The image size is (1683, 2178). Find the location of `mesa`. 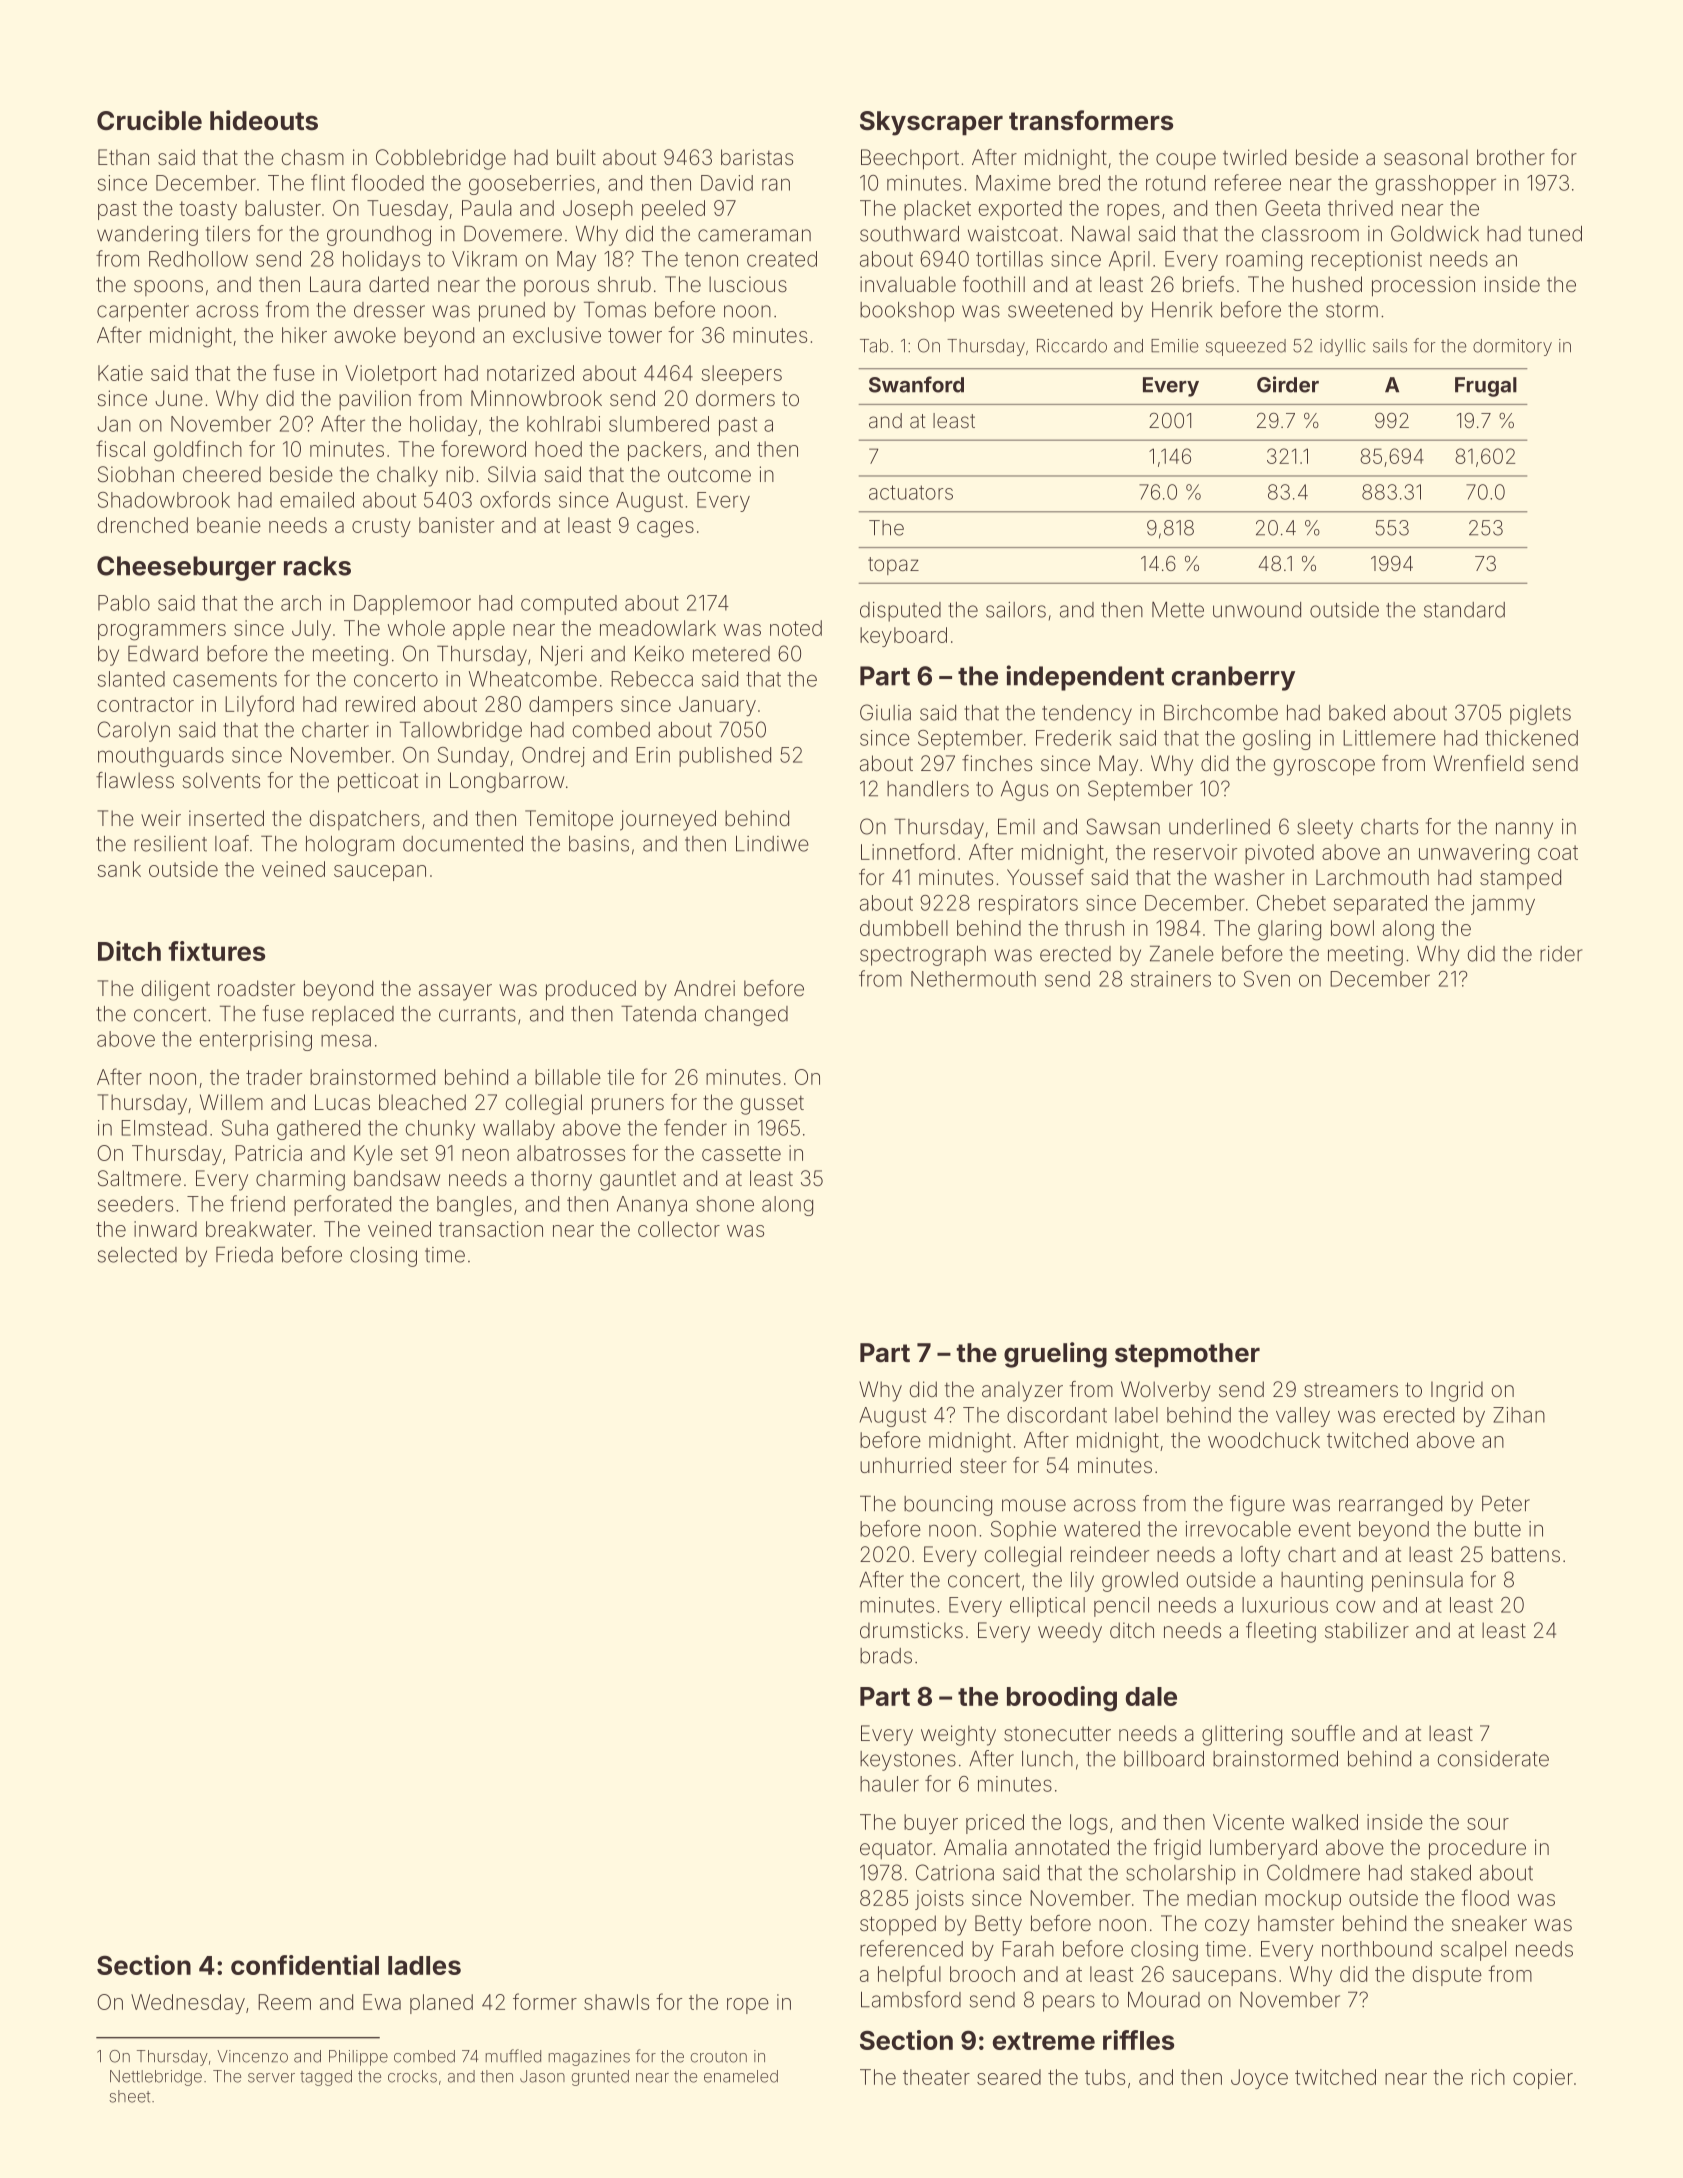

mesa is located at coordinates (346, 1040).
